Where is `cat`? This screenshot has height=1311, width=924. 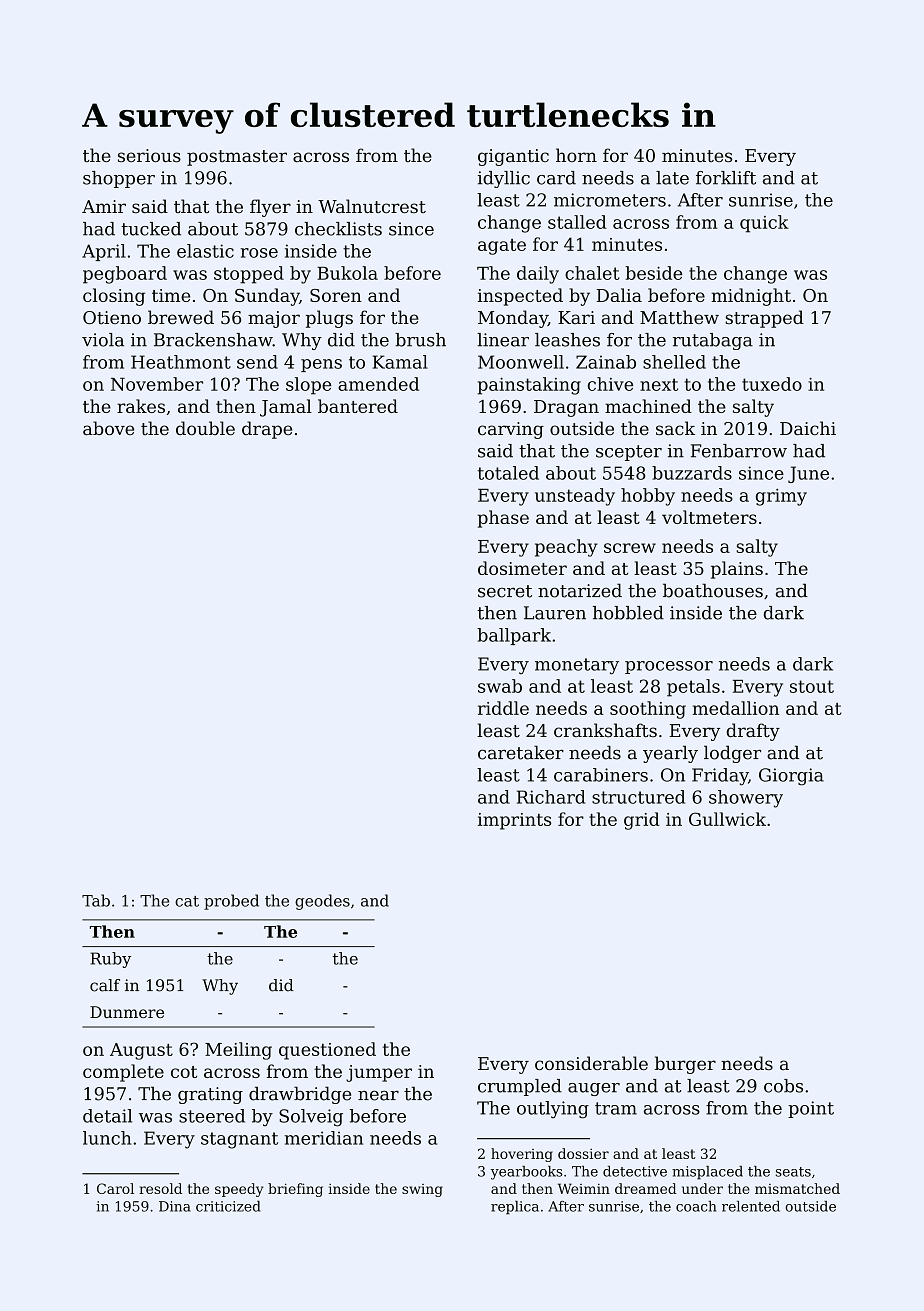
cat is located at coordinates (187, 901).
